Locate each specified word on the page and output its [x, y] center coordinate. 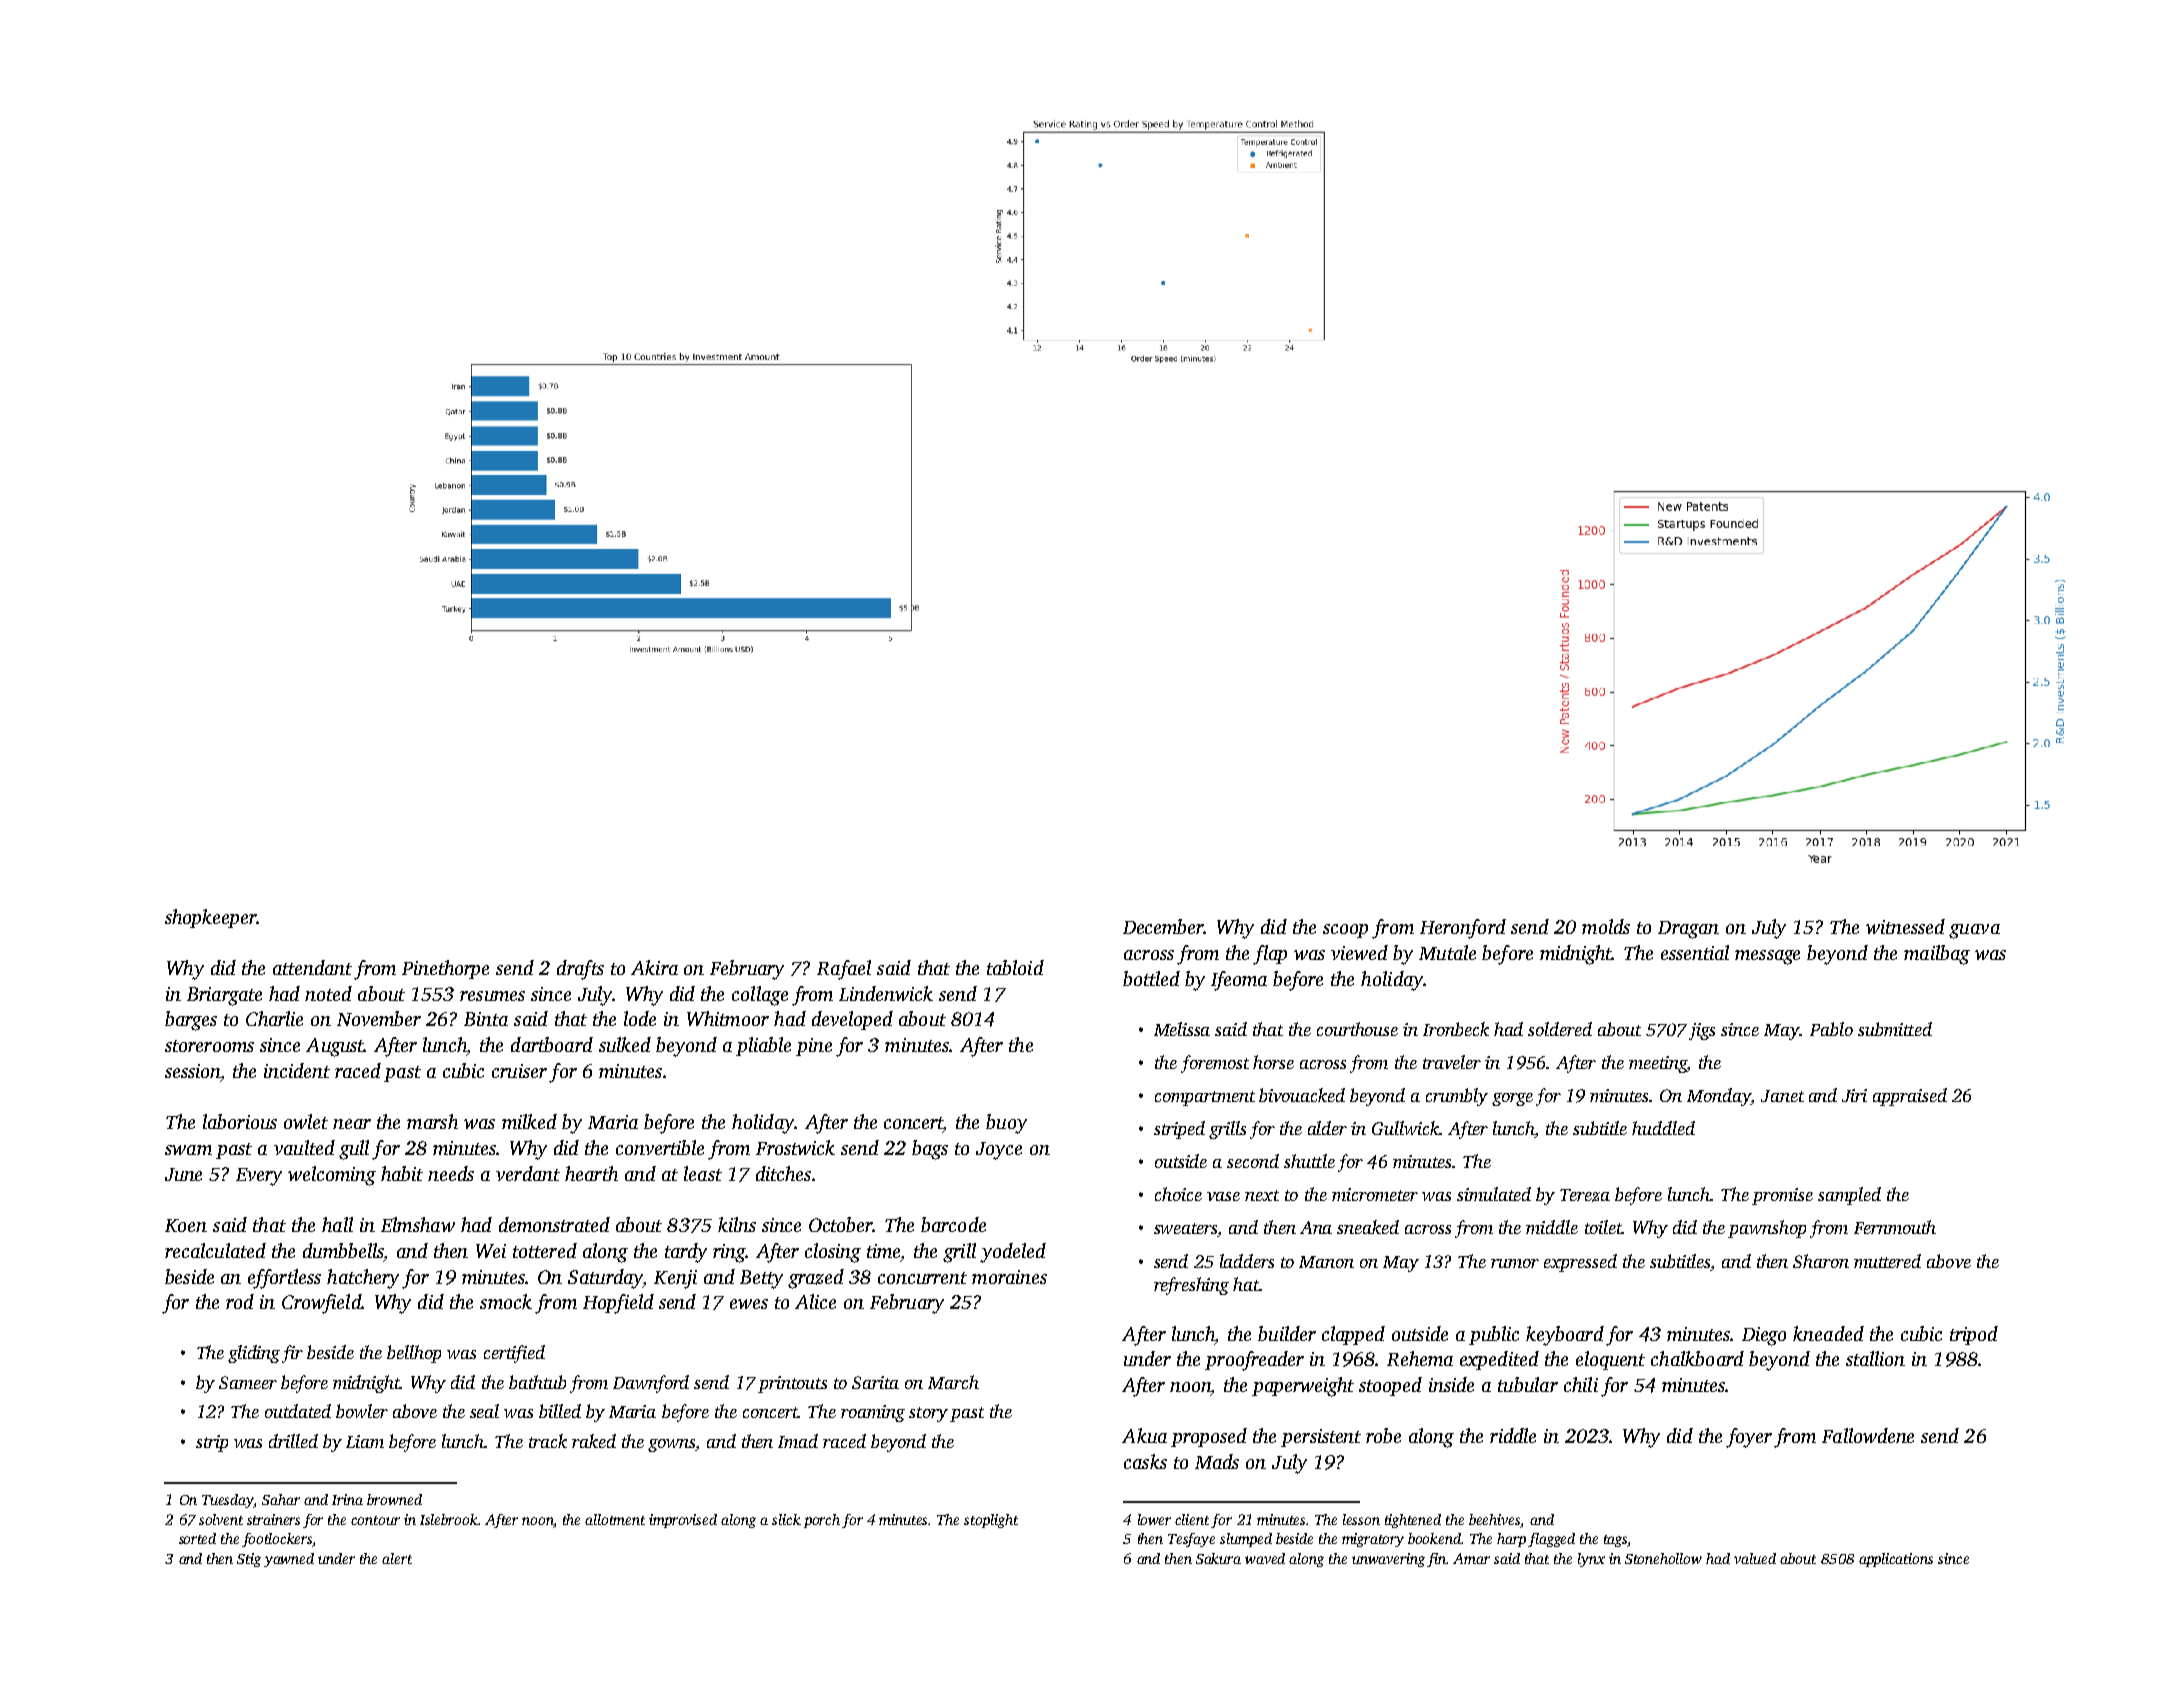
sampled [1849, 1196]
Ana [1316, 1227]
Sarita [875, 1382]
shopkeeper [211, 918]
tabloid [1015, 967]
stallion [1875, 1358]
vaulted [304, 1147]
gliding [254, 1354]
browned [394, 1499]
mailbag [1937, 955]
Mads [1217, 1461]
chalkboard [1697, 1358]
